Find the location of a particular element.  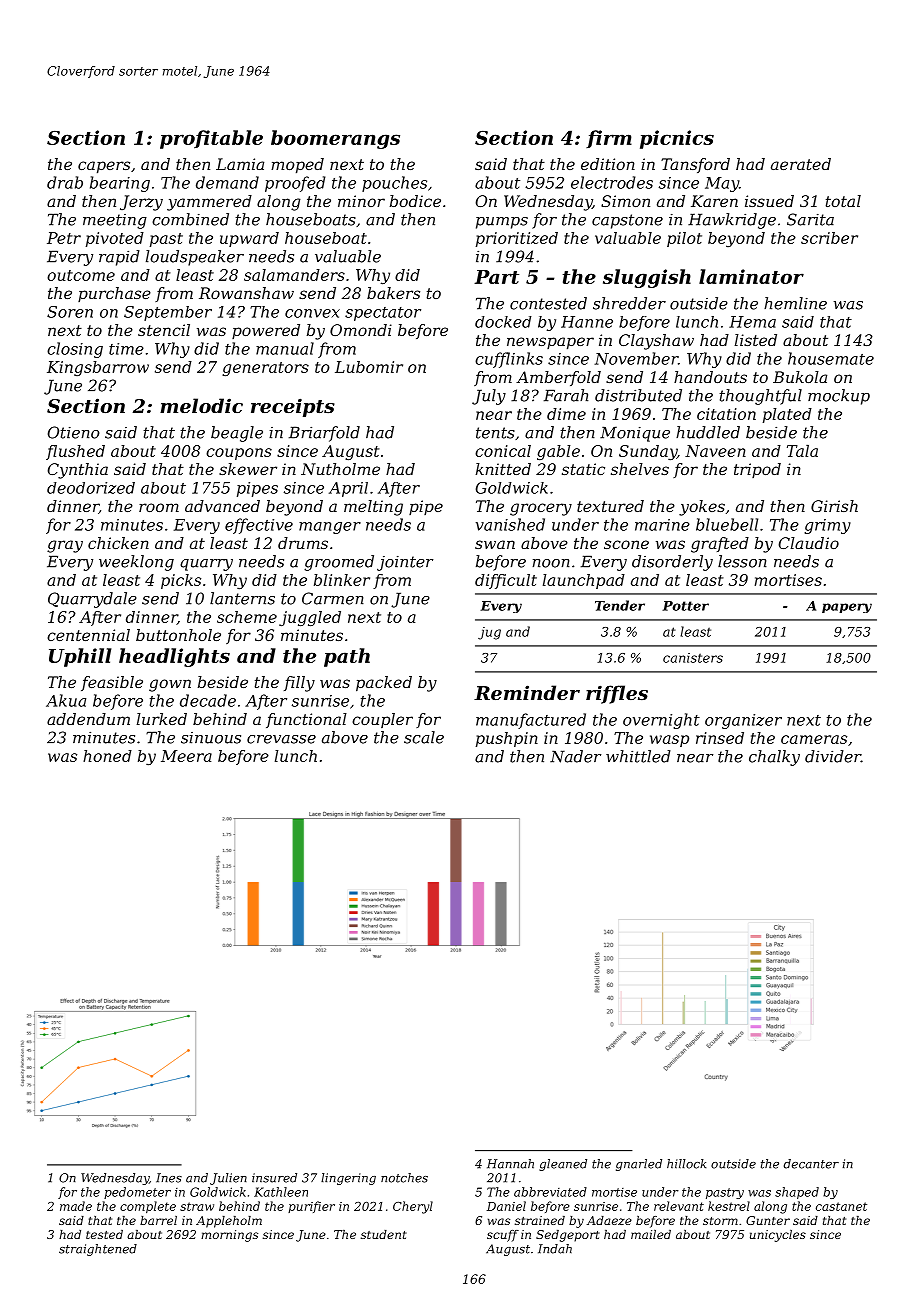

profitable is located at coordinates (211, 139).
